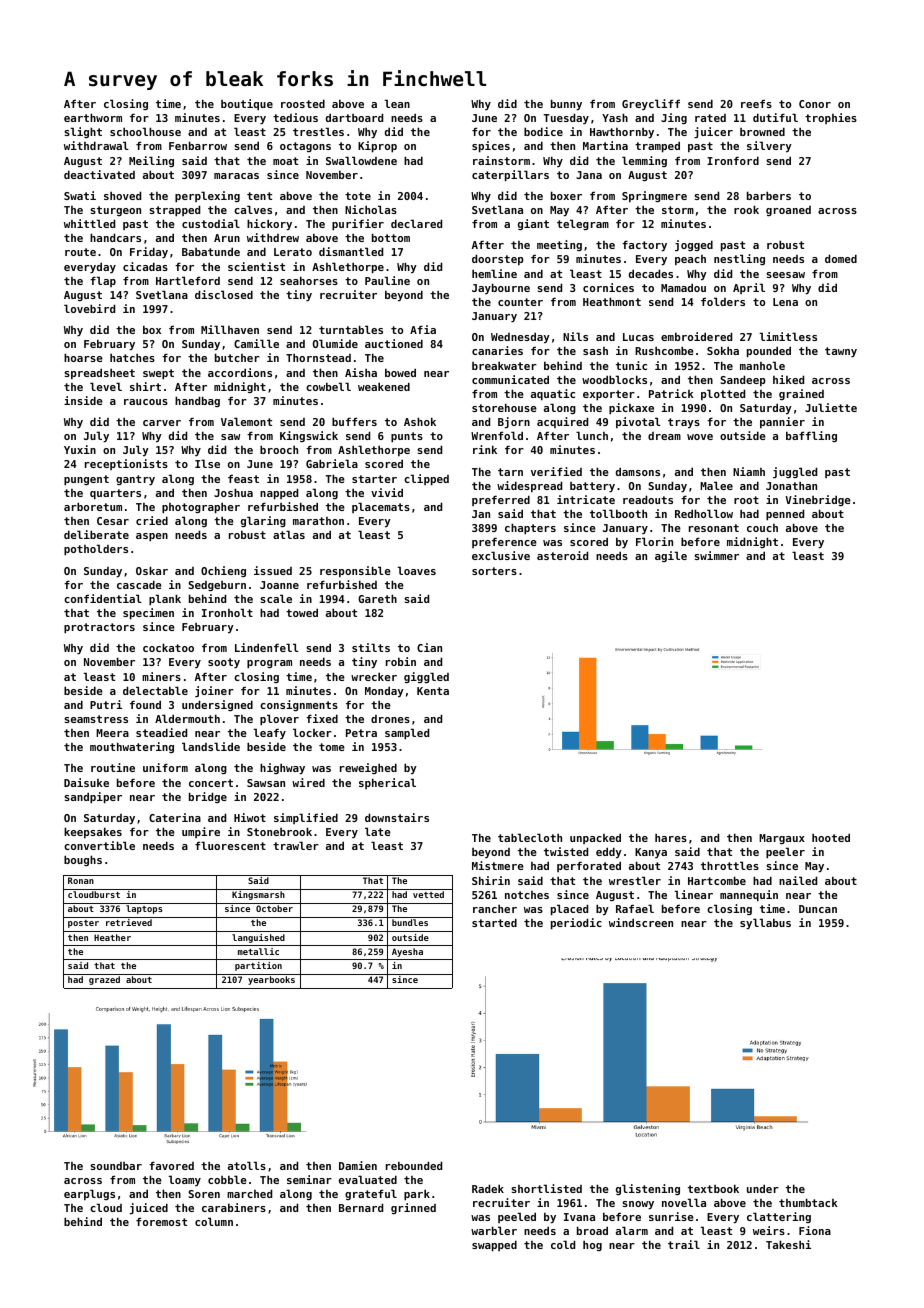 The width and height of the screenshot is (924, 1308). I want to click on leafy, so click(270, 733).
